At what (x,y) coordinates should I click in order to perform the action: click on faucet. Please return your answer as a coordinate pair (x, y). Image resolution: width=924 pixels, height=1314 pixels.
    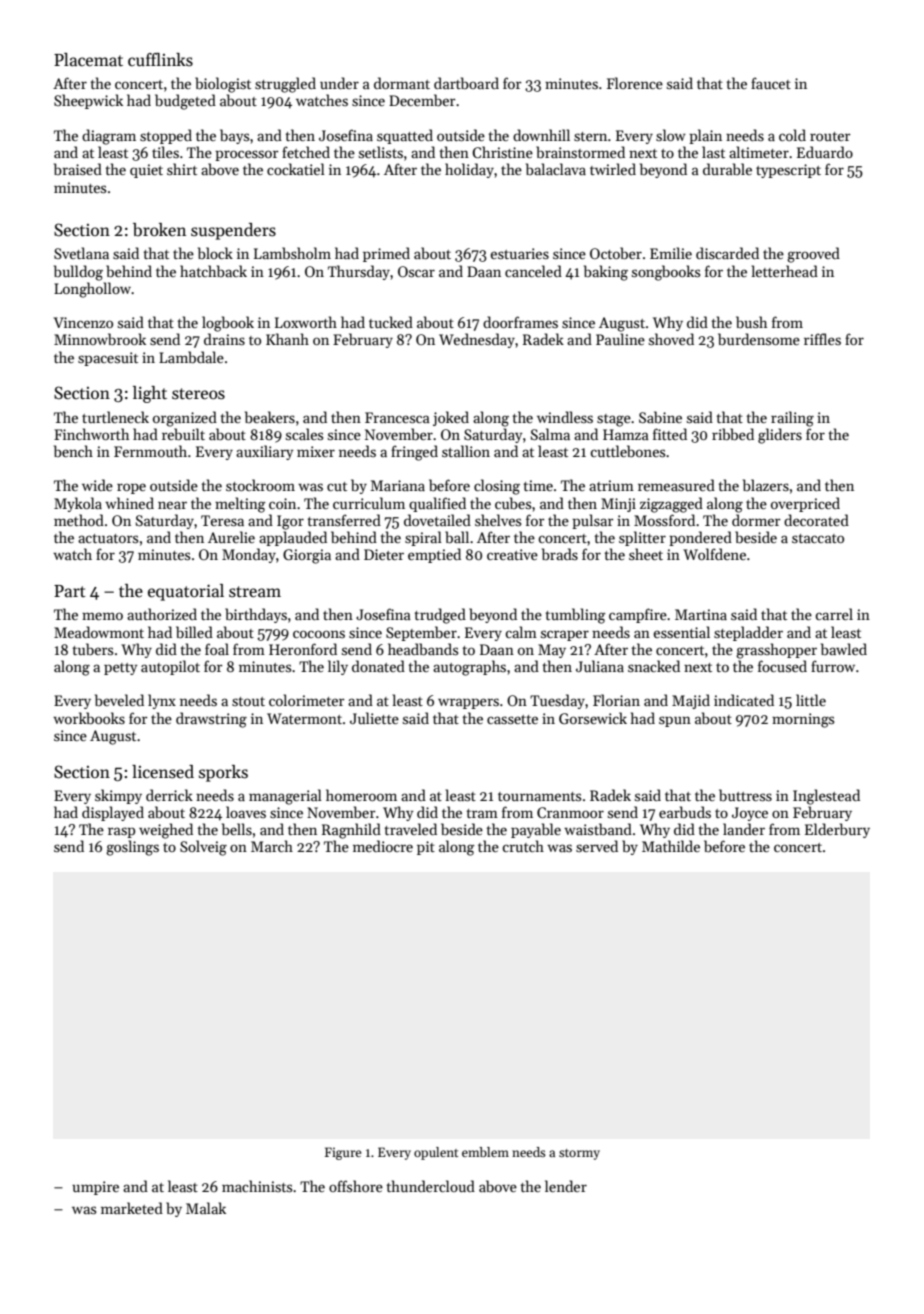
    Looking at the image, I should click on (771, 83).
